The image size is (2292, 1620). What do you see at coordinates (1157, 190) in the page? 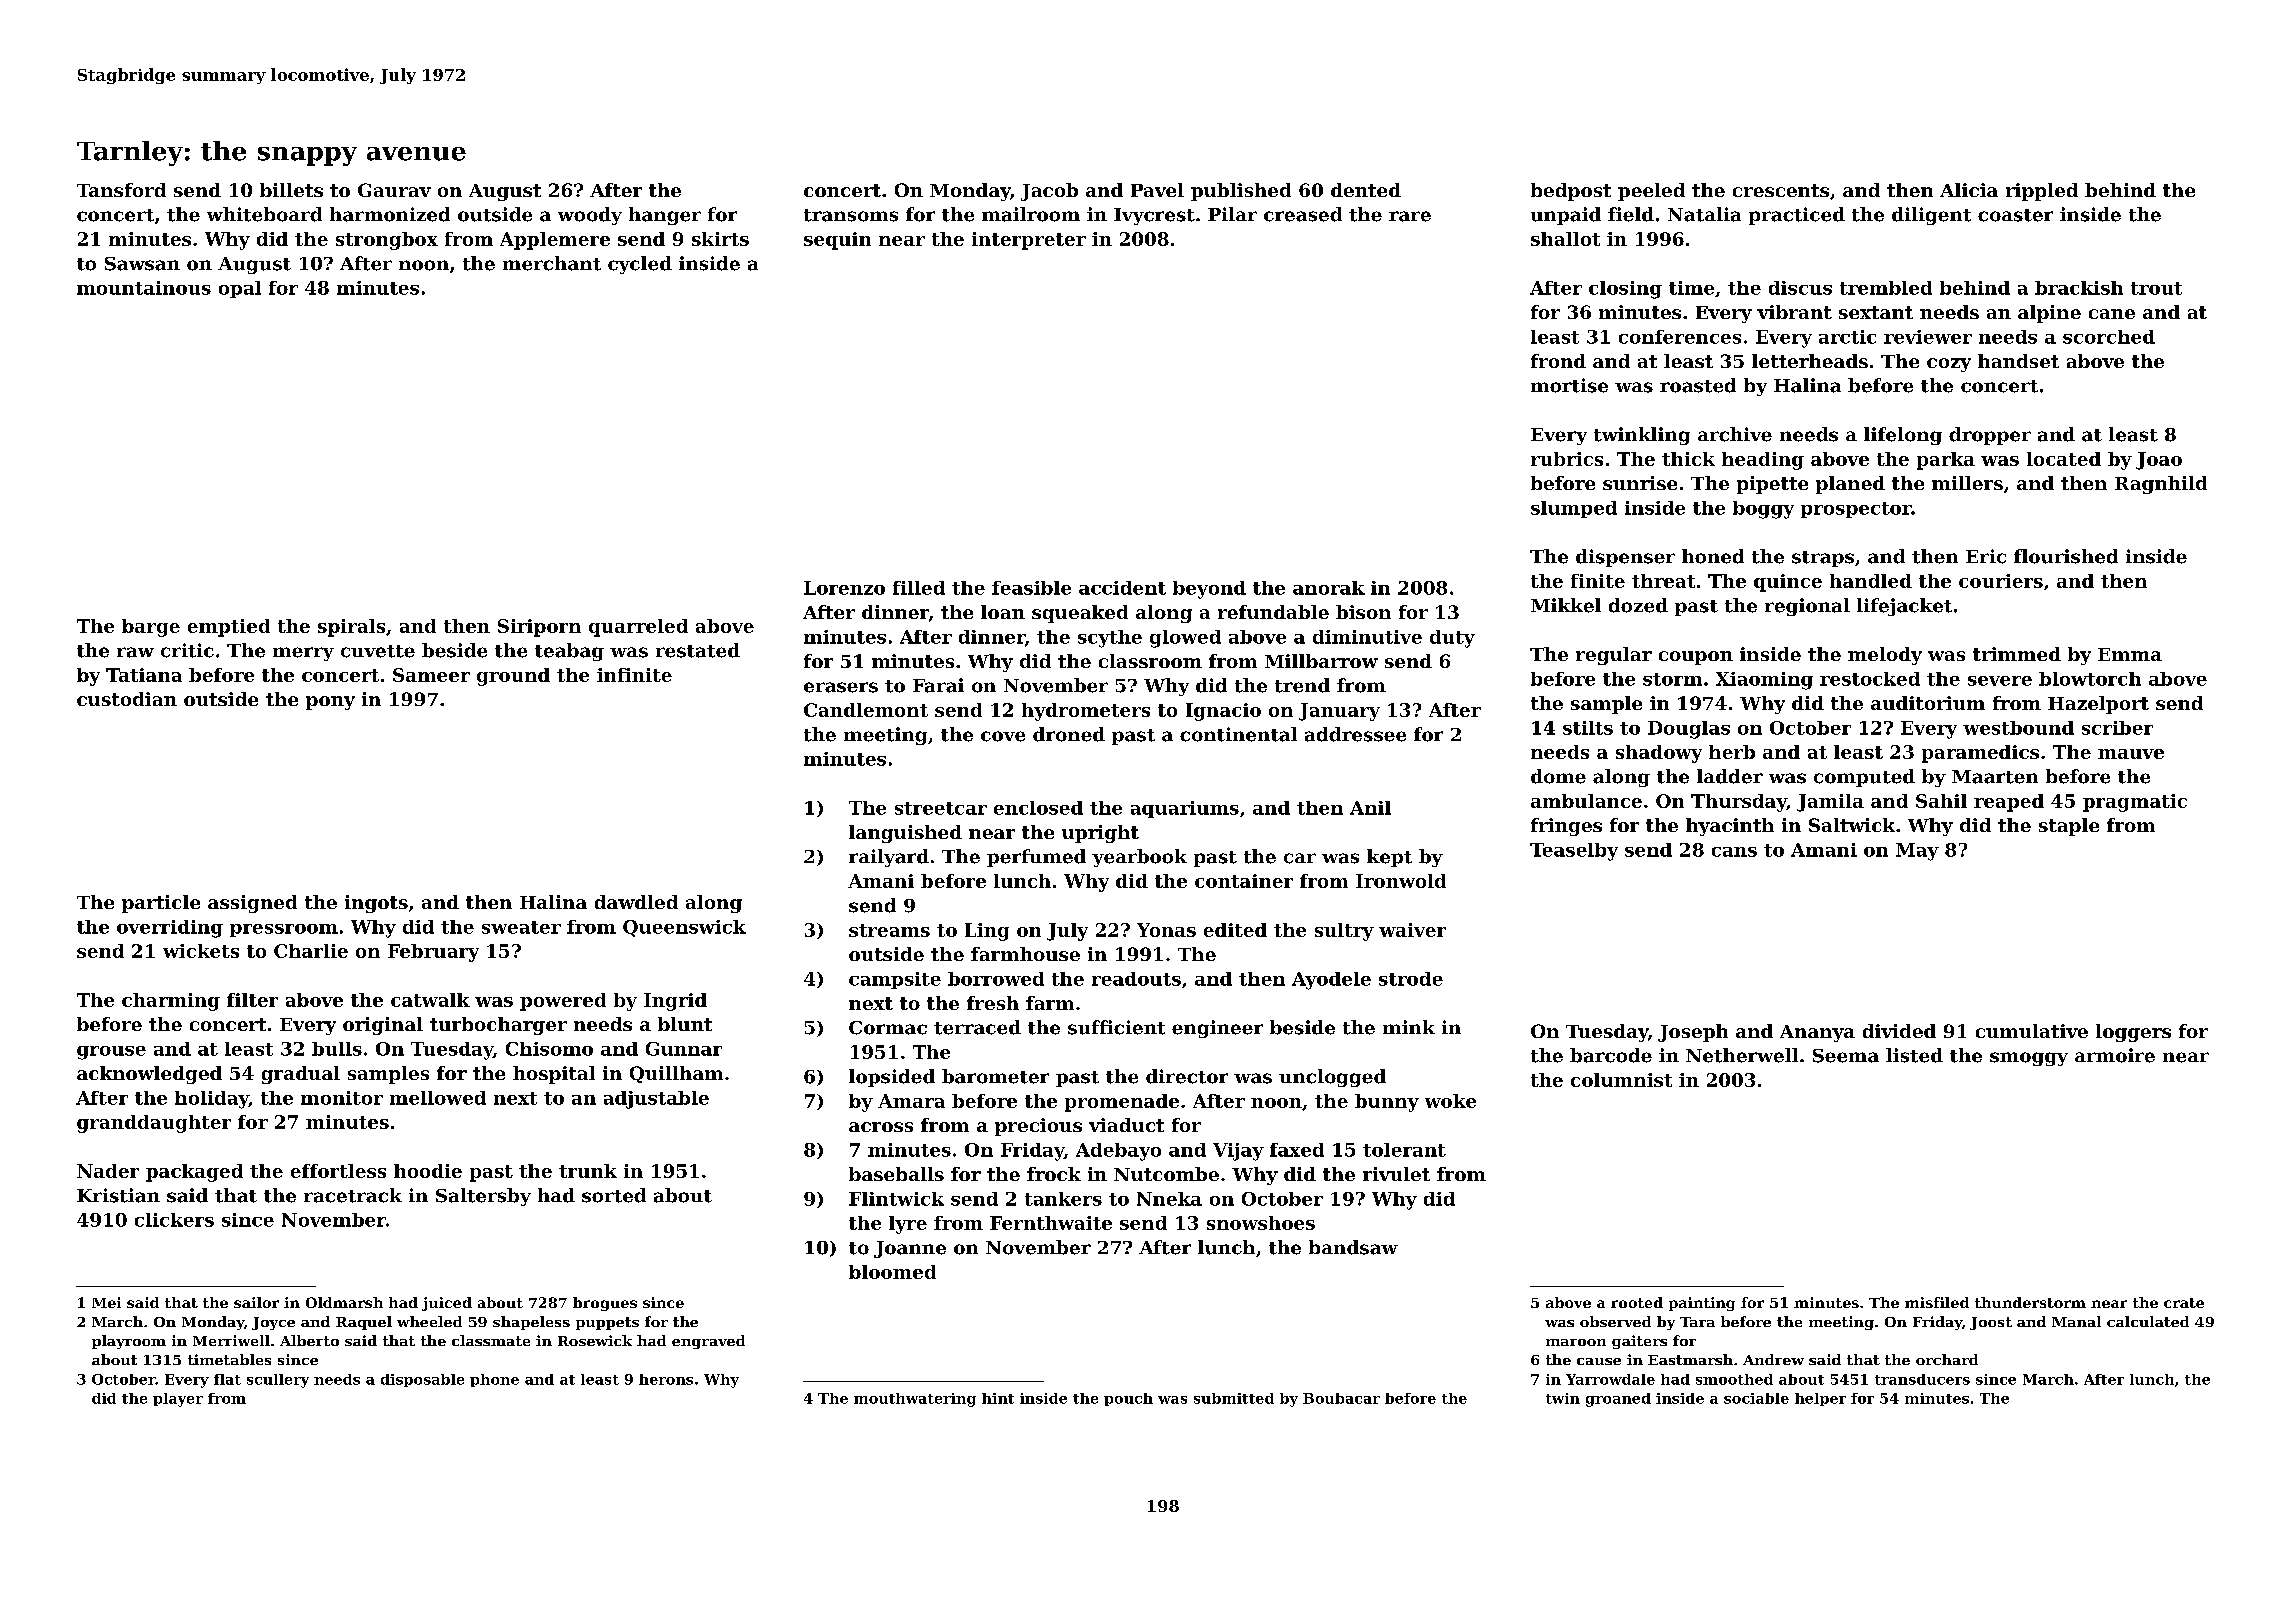
I see `Pavel` at bounding box center [1157, 190].
